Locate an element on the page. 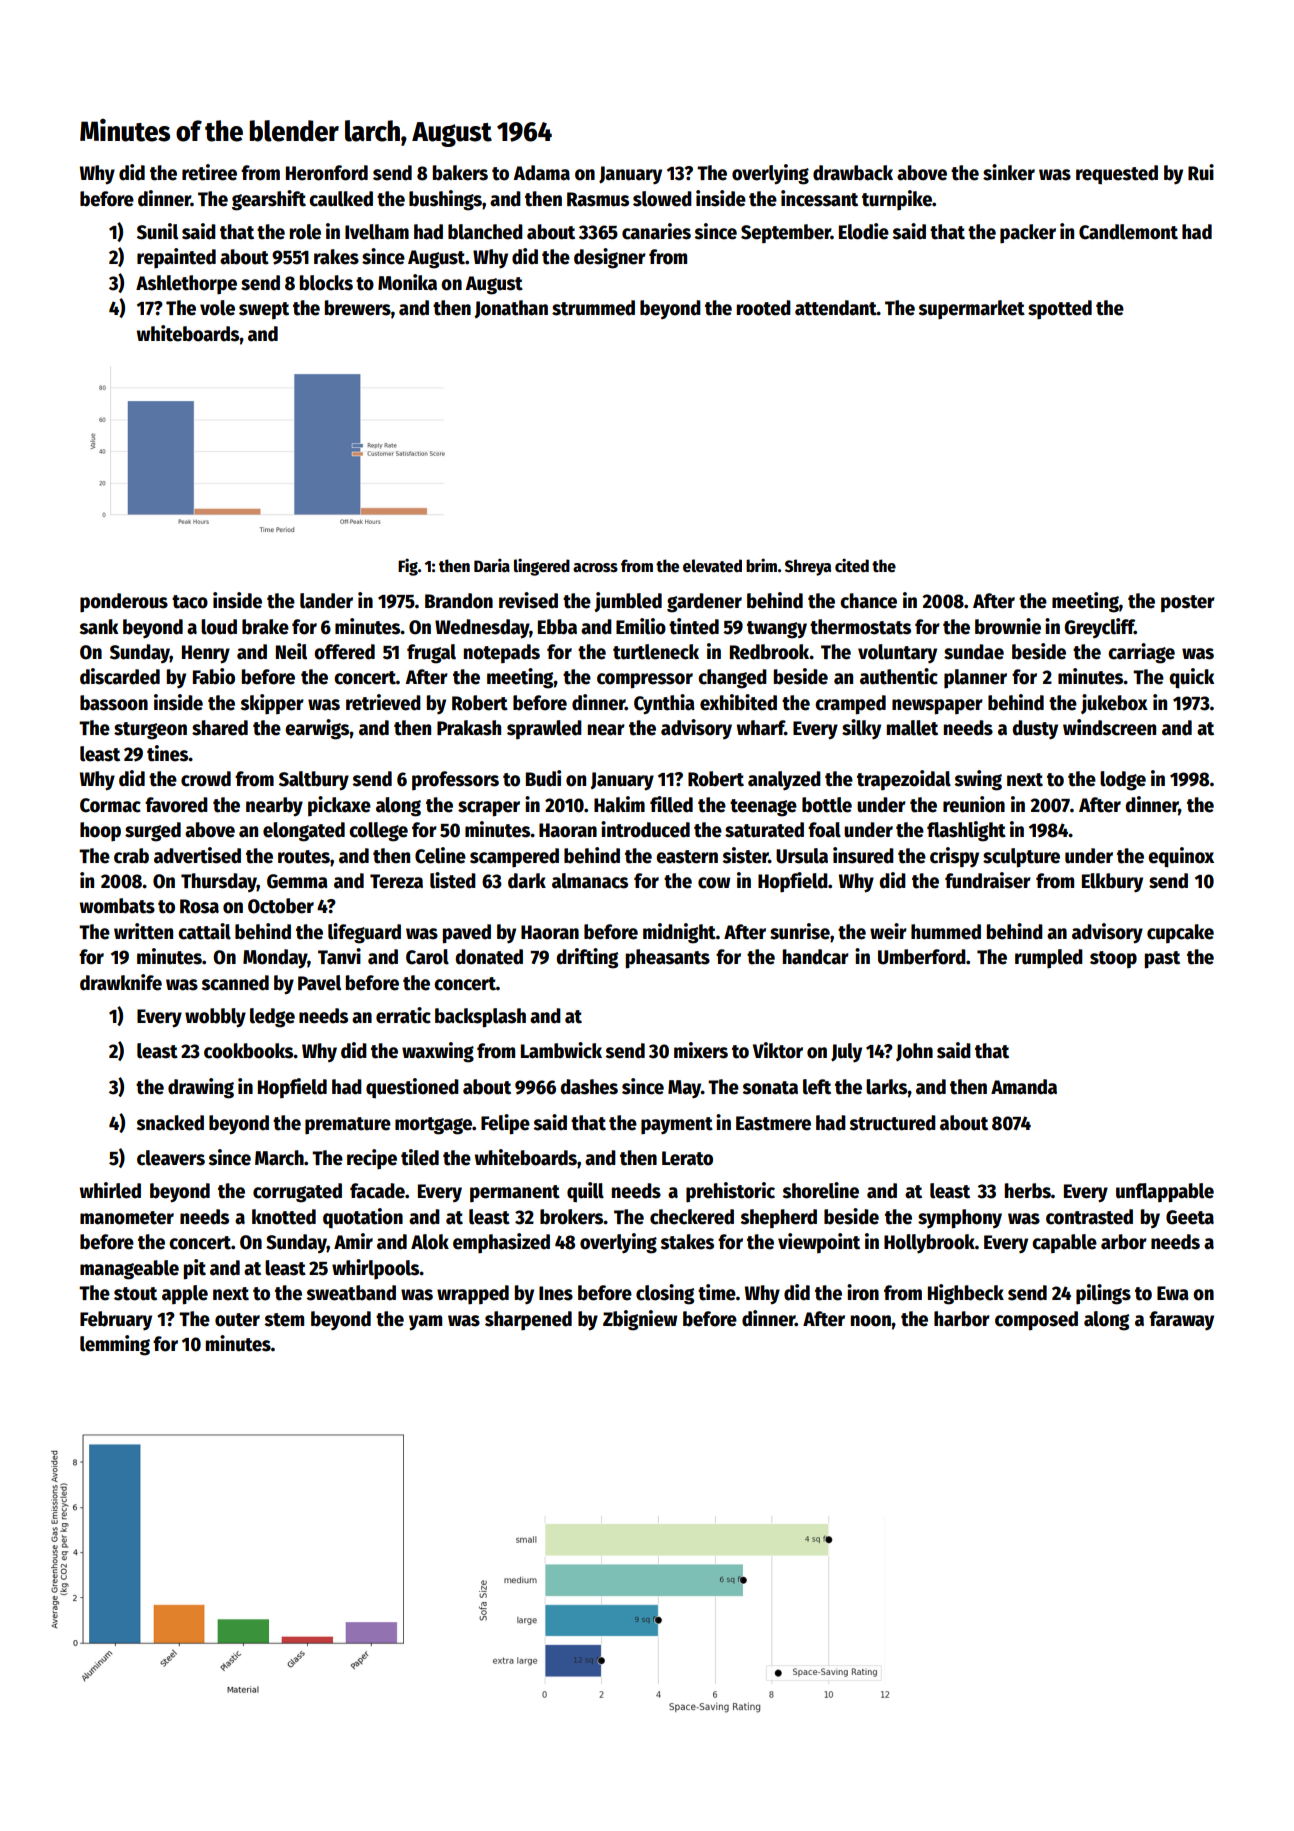  Adama is located at coordinates (541, 173).
